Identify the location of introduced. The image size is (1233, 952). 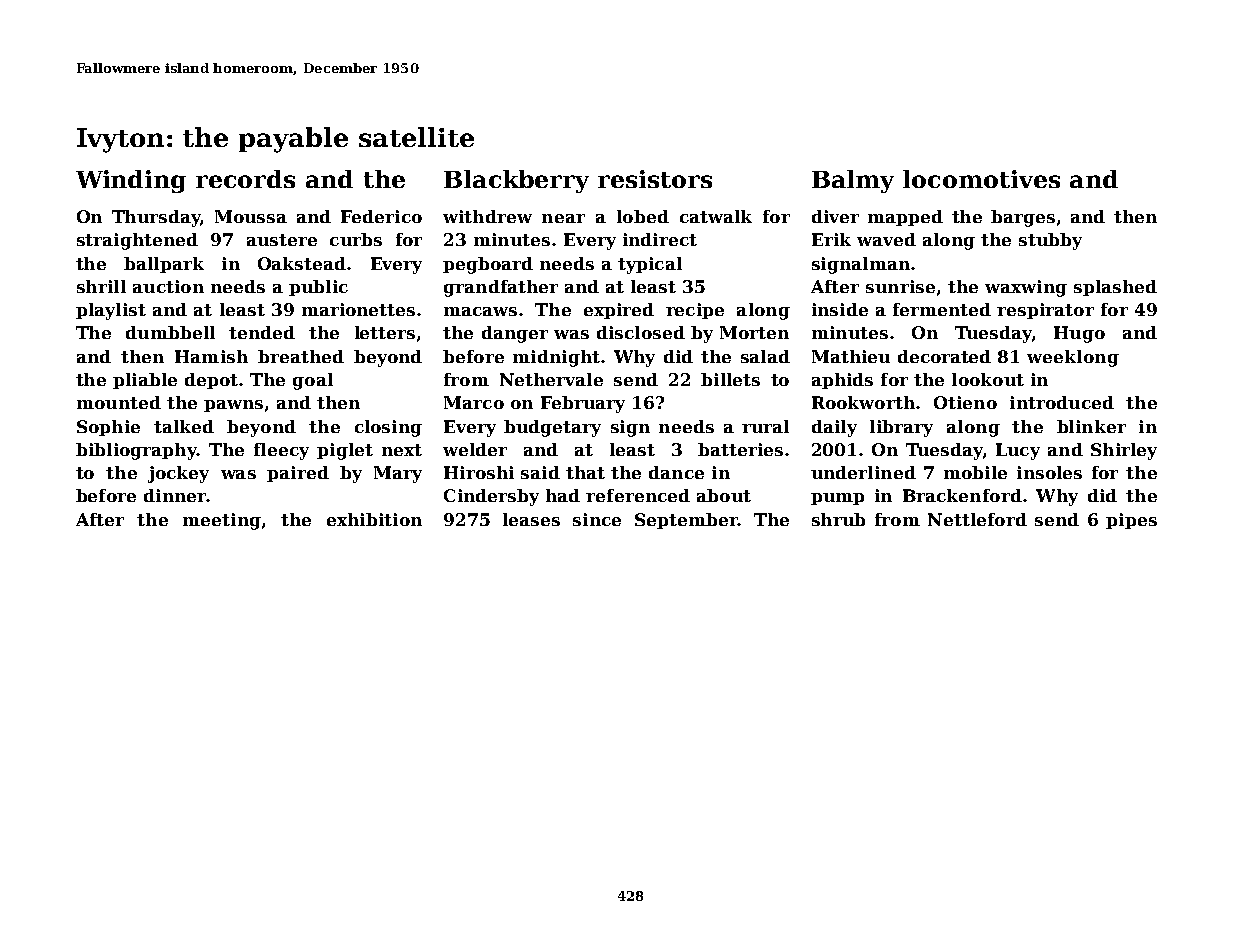
(1062, 402).
